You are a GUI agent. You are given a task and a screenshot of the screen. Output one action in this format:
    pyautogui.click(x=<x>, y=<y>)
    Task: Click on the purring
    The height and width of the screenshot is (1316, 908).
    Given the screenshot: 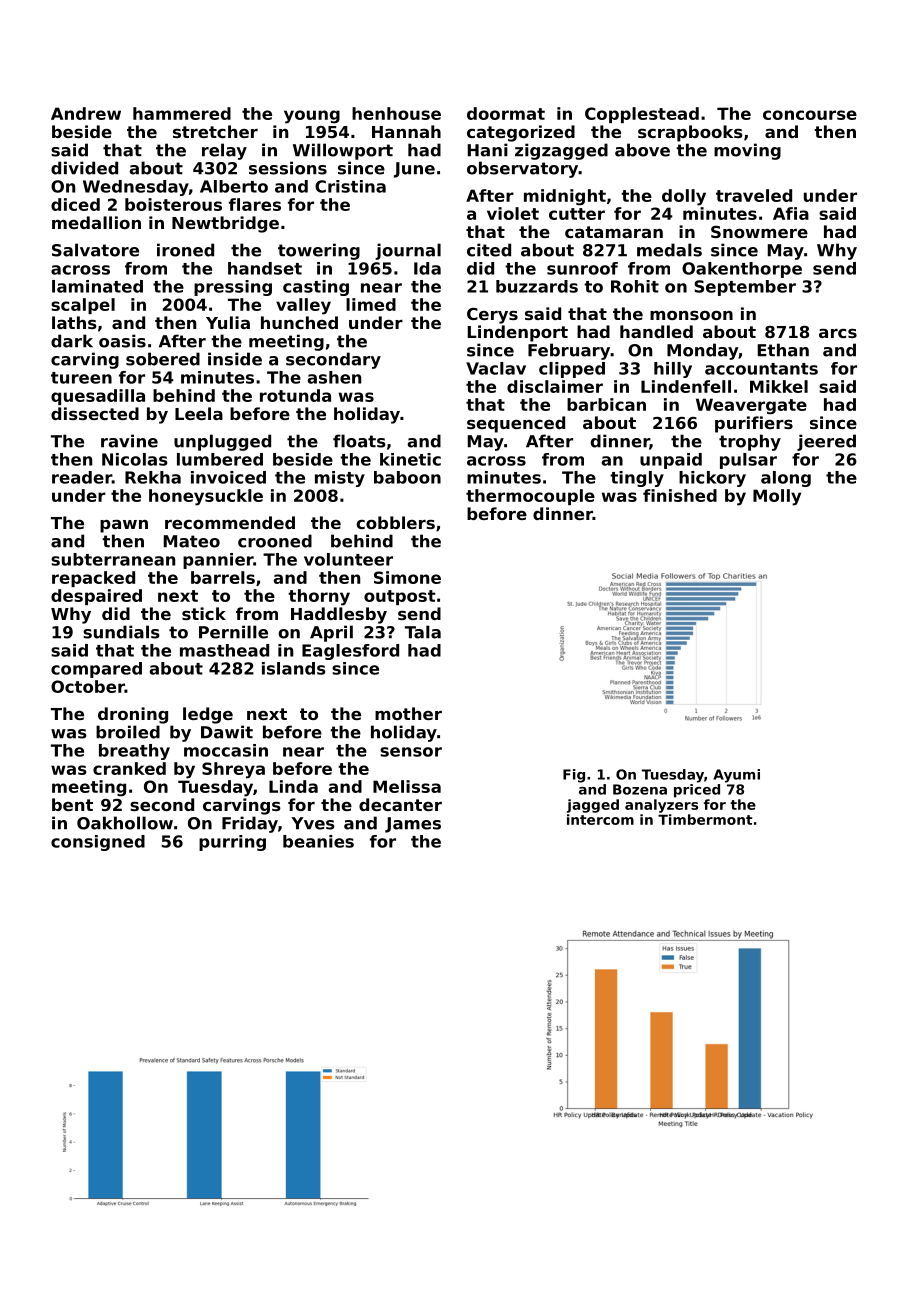 What is the action you would take?
    pyautogui.click(x=232, y=843)
